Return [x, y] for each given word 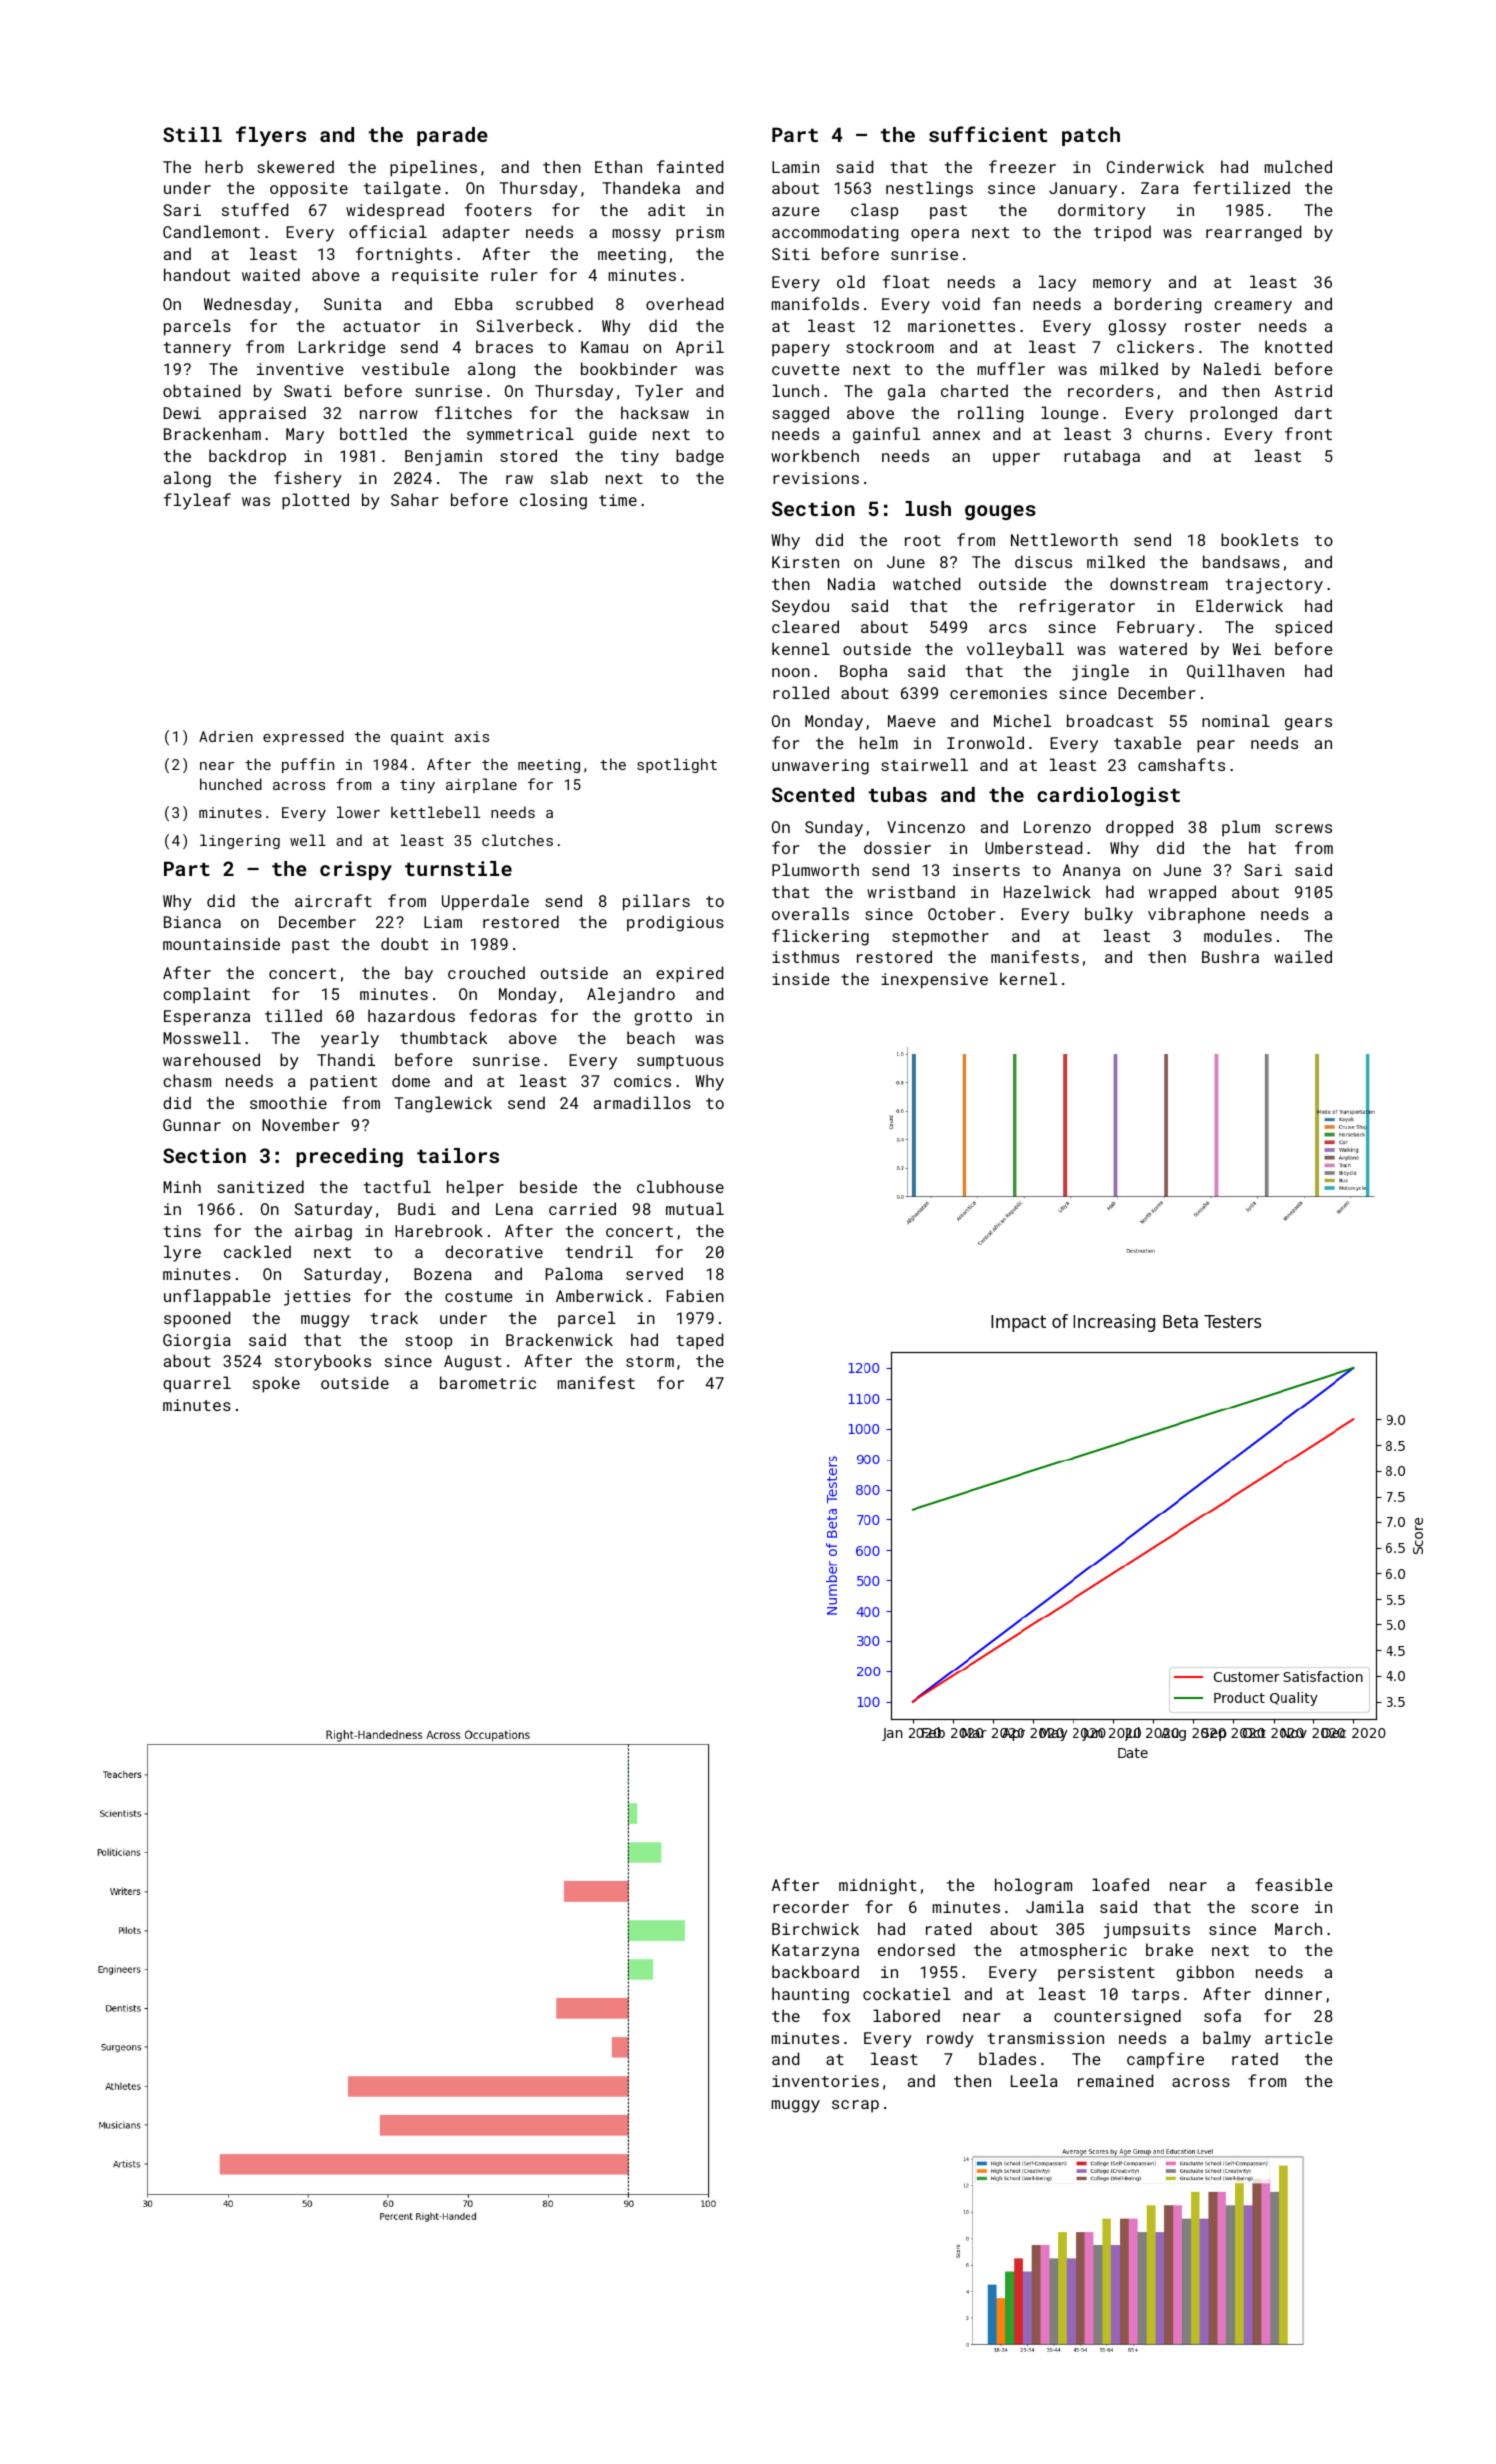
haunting [810, 1995]
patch [1091, 136]
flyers [271, 136]
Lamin [795, 167]
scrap [855, 2106]
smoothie [288, 1102]
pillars [656, 902]
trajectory [1274, 586]
